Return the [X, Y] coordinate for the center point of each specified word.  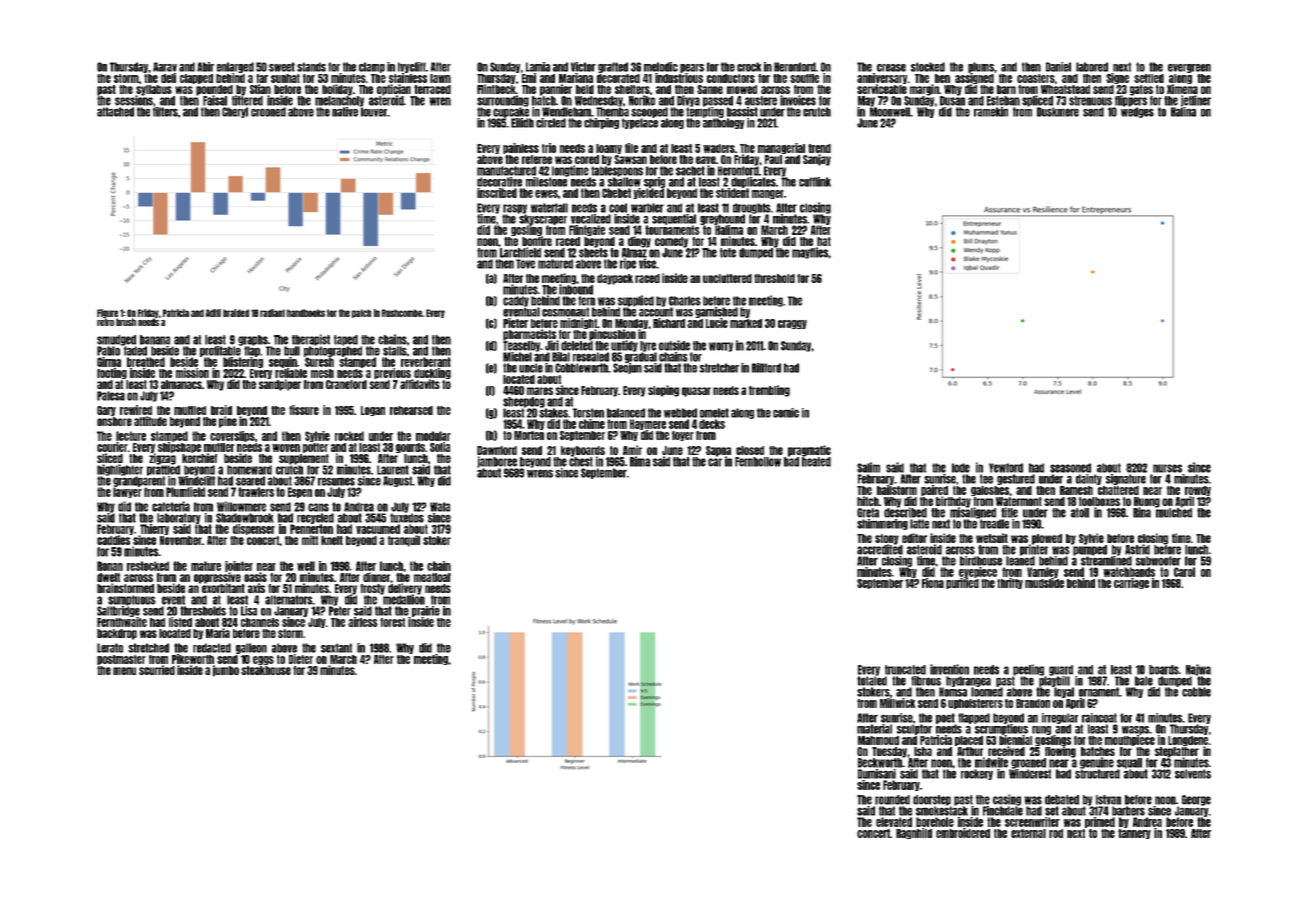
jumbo [226, 671]
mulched [1174, 513]
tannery [1134, 834]
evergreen [1189, 68]
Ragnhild [914, 833]
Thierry [154, 529]
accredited [880, 549]
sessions [134, 100]
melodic [661, 67]
